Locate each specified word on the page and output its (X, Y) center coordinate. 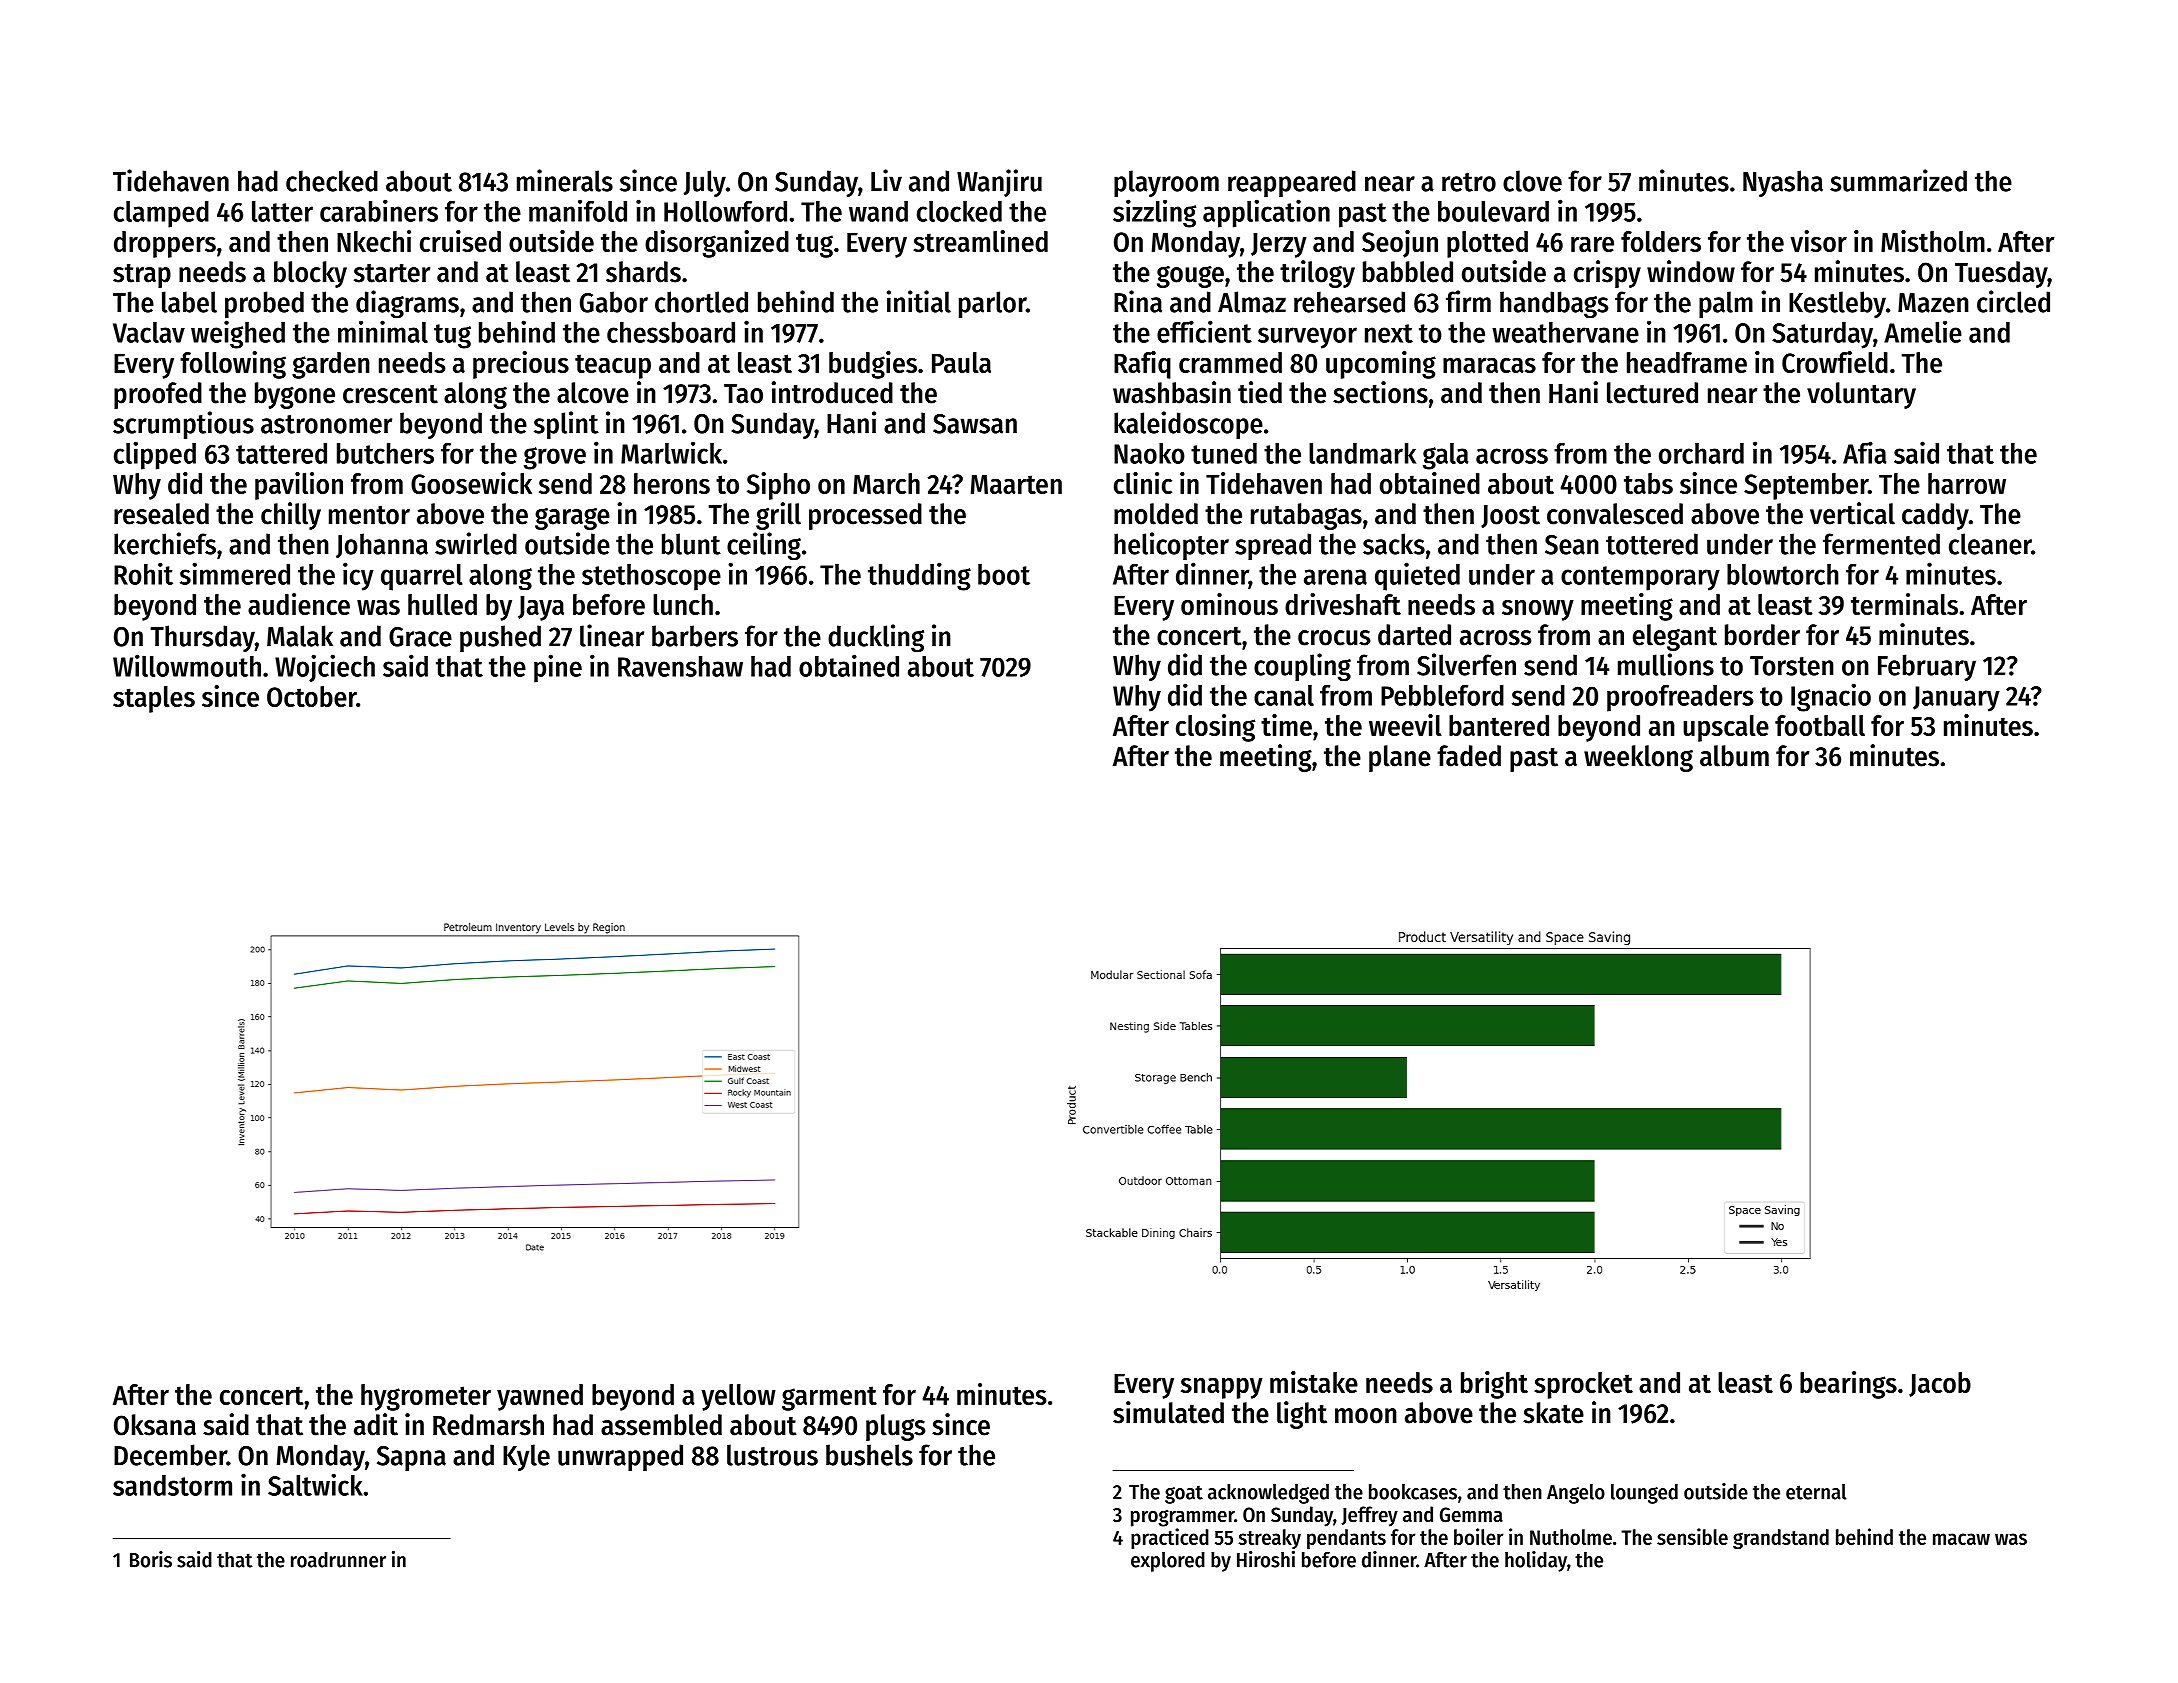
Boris (151, 1559)
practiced (1170, 1538)
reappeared (1292, 183)
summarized (1898, 180)
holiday (1536, 1561)
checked (332, 181)
